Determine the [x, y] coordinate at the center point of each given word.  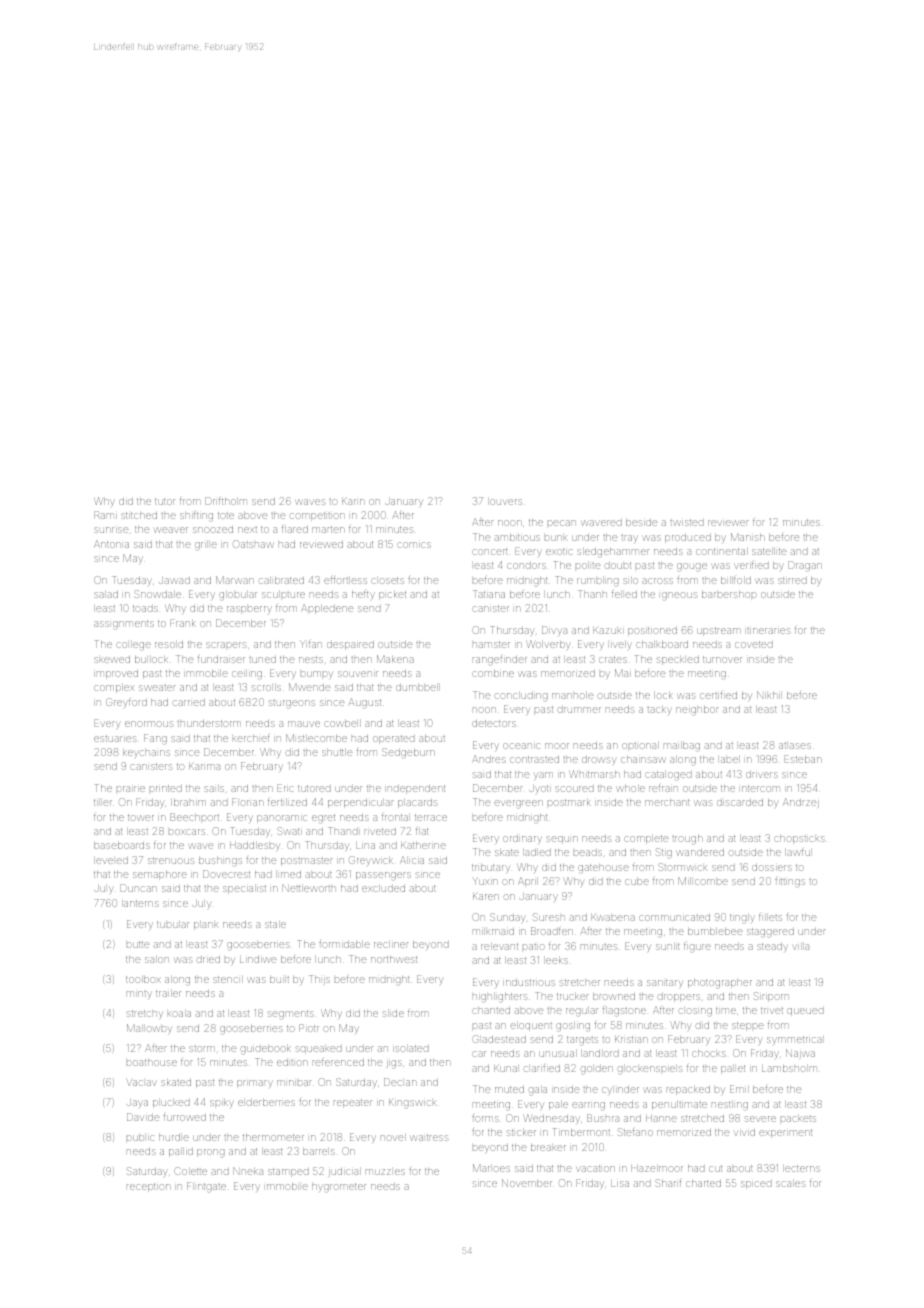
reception [149, 1187]
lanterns [140, 903]
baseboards [121, 845]
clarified [542, 1068]
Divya [554, 630]
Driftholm [226, 501]
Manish [748, 537]
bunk [556, 538]
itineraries [768, 631]
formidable [344, 944]
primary [255, 1084]
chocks [708, 1053]
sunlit [668, 946]
